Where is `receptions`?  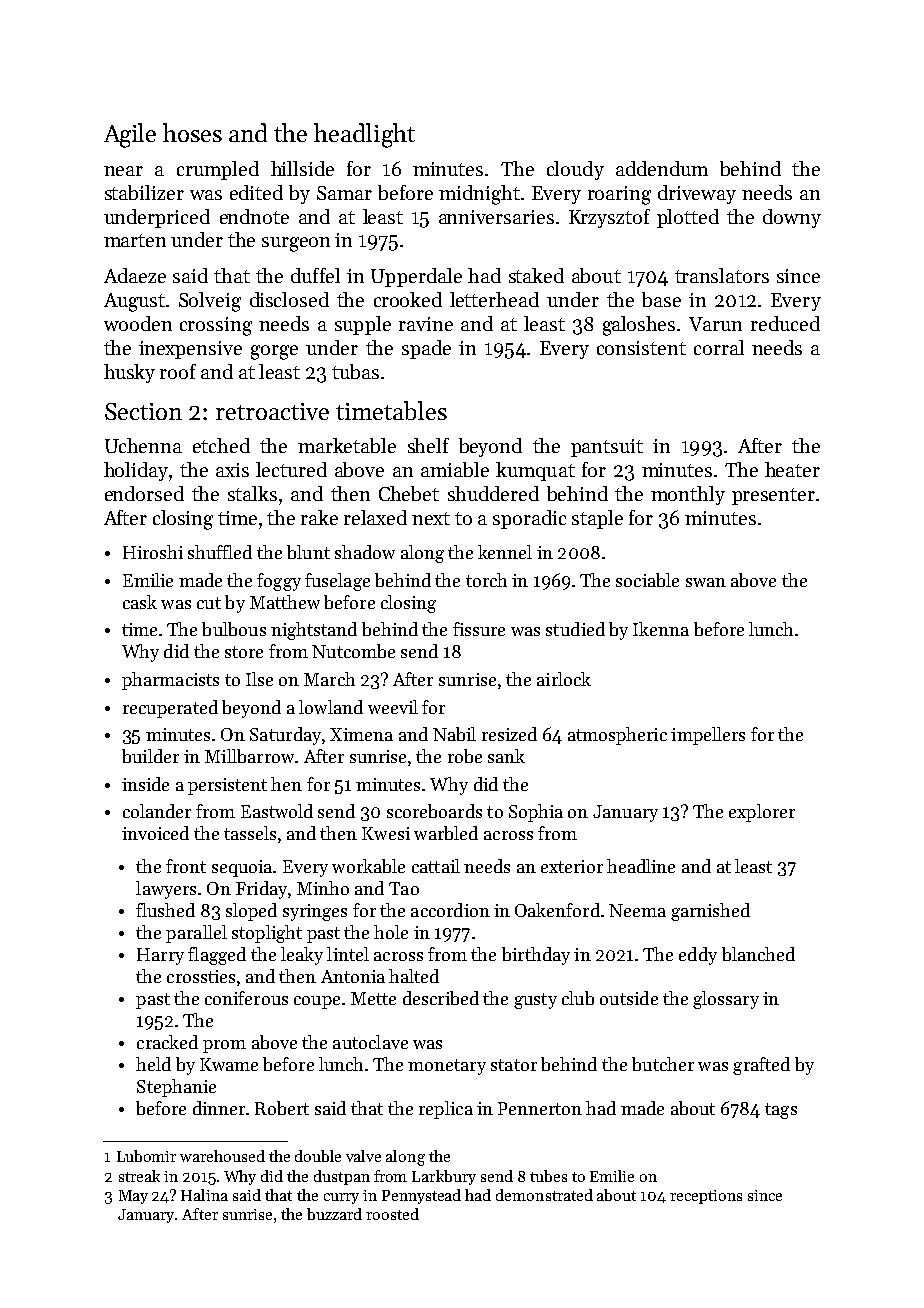 receptions is located at coordinates (706, 1197).
